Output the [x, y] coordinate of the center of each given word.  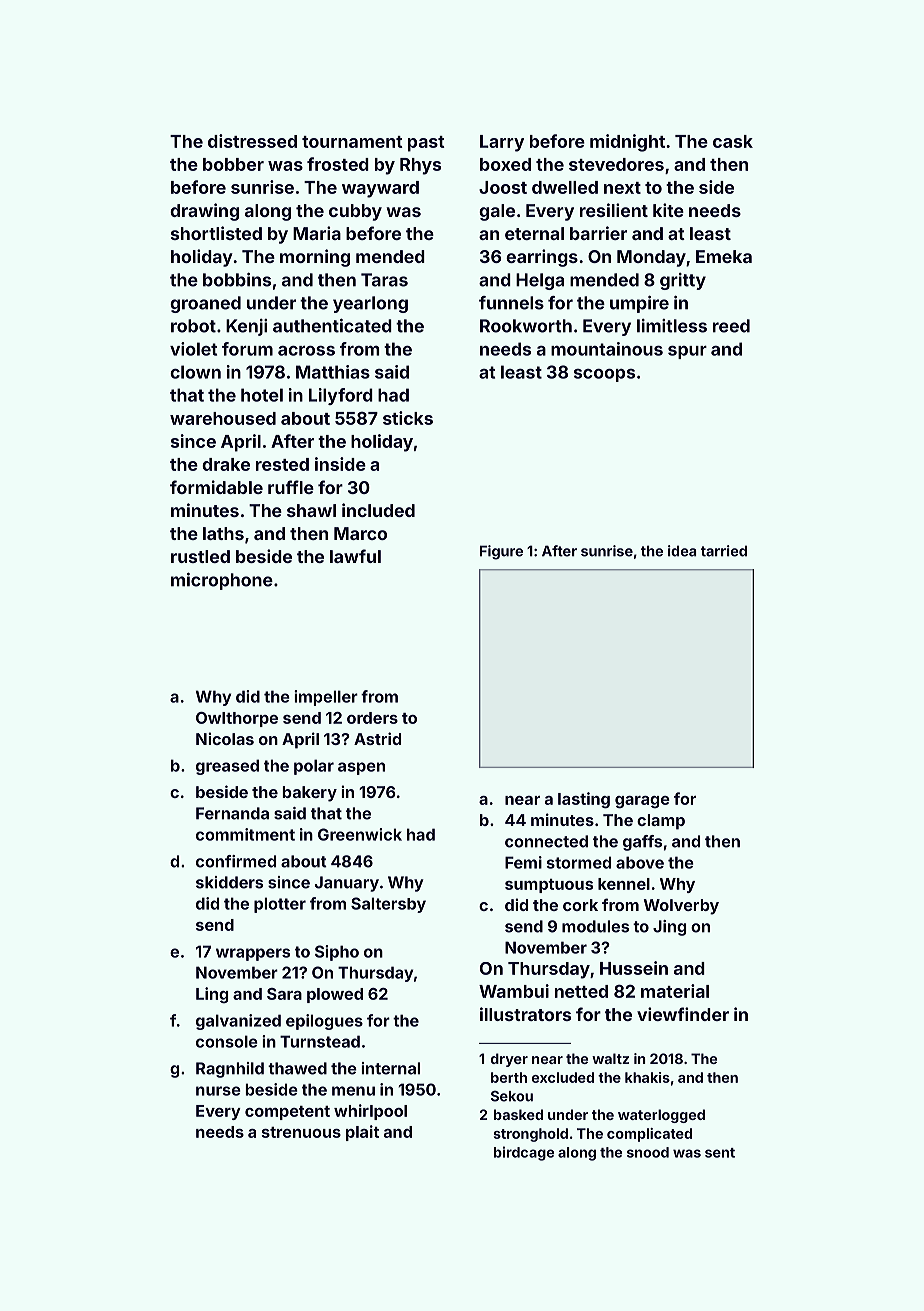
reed [731, 326]
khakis [647, 1077]
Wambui [514, 991]
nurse [218, 1091]
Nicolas [225, 738]
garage [642, 802]
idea [682, 551]
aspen [361, 768]
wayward [380, 189]
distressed [252, 141]
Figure [501, 552]
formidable [216, 487]
